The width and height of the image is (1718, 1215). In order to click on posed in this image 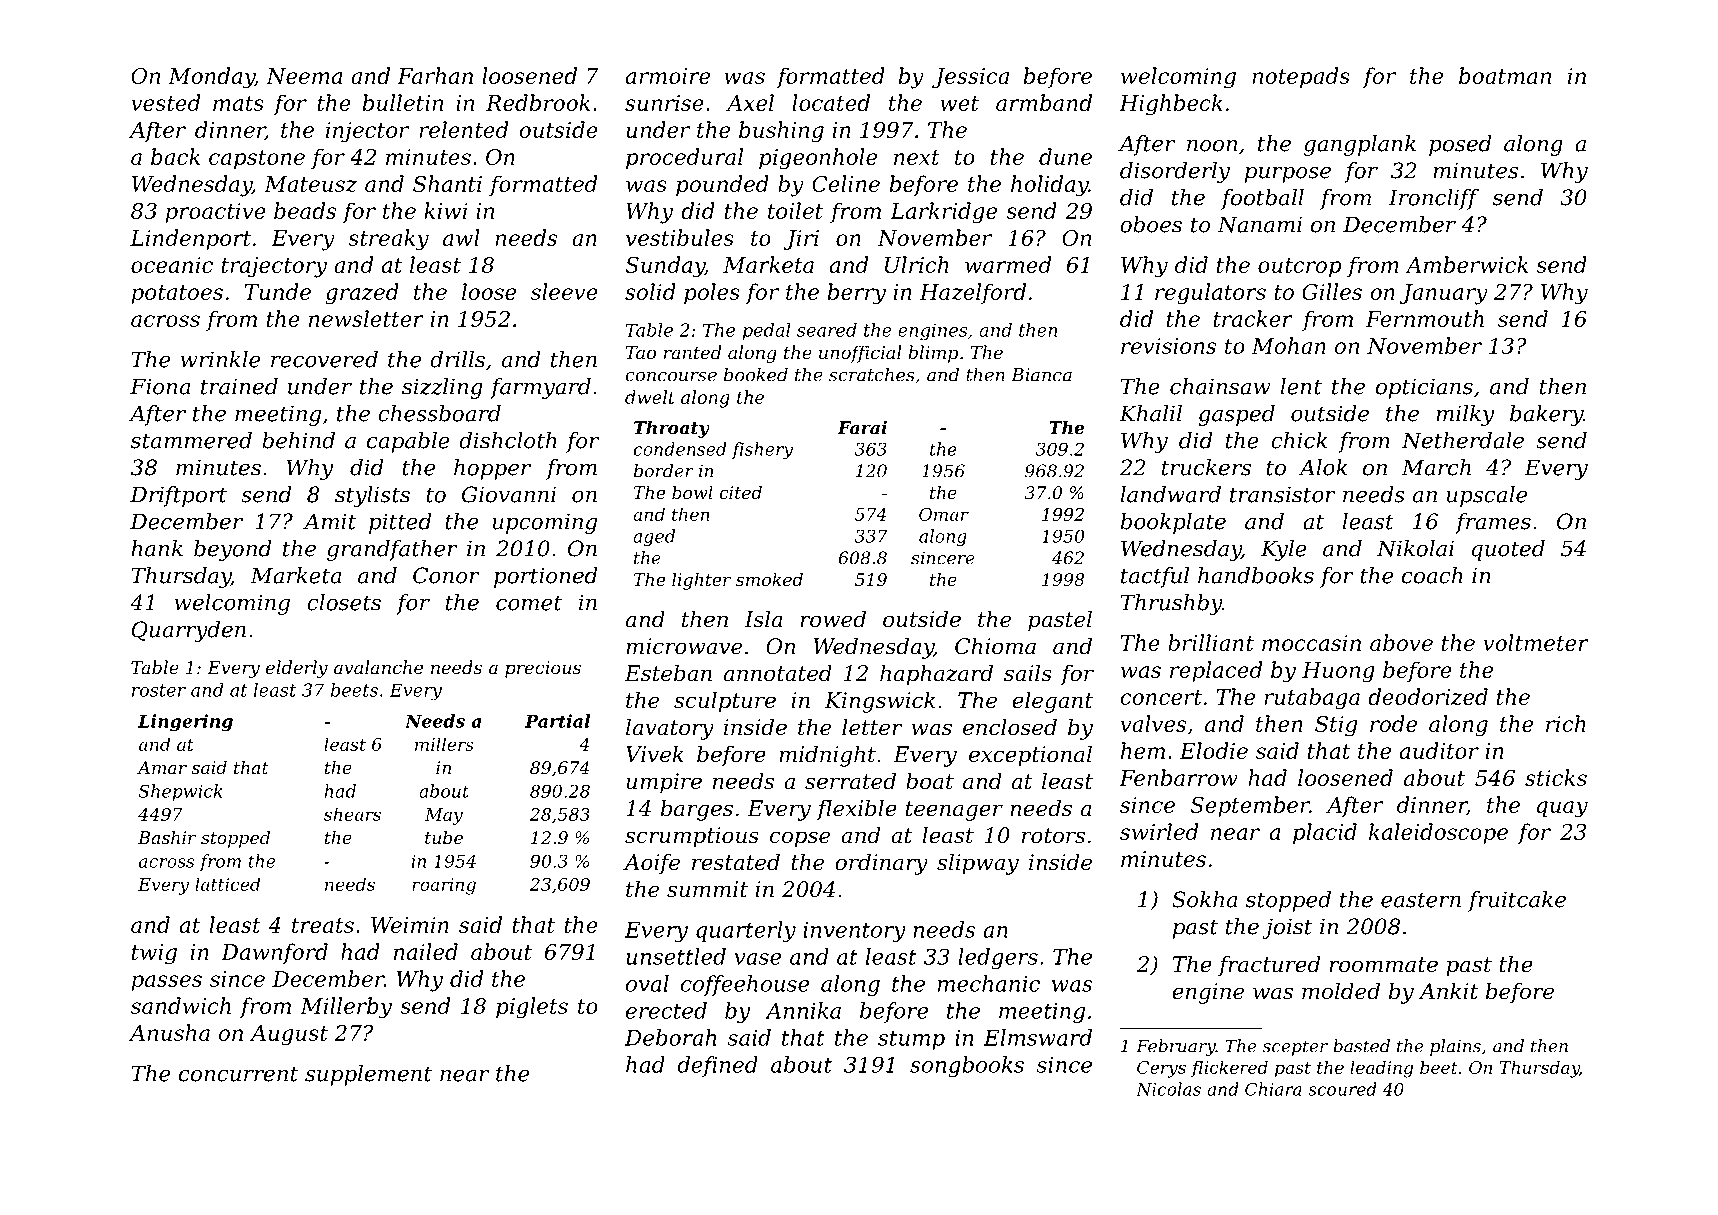, I will do `click(1460, 145)`.
